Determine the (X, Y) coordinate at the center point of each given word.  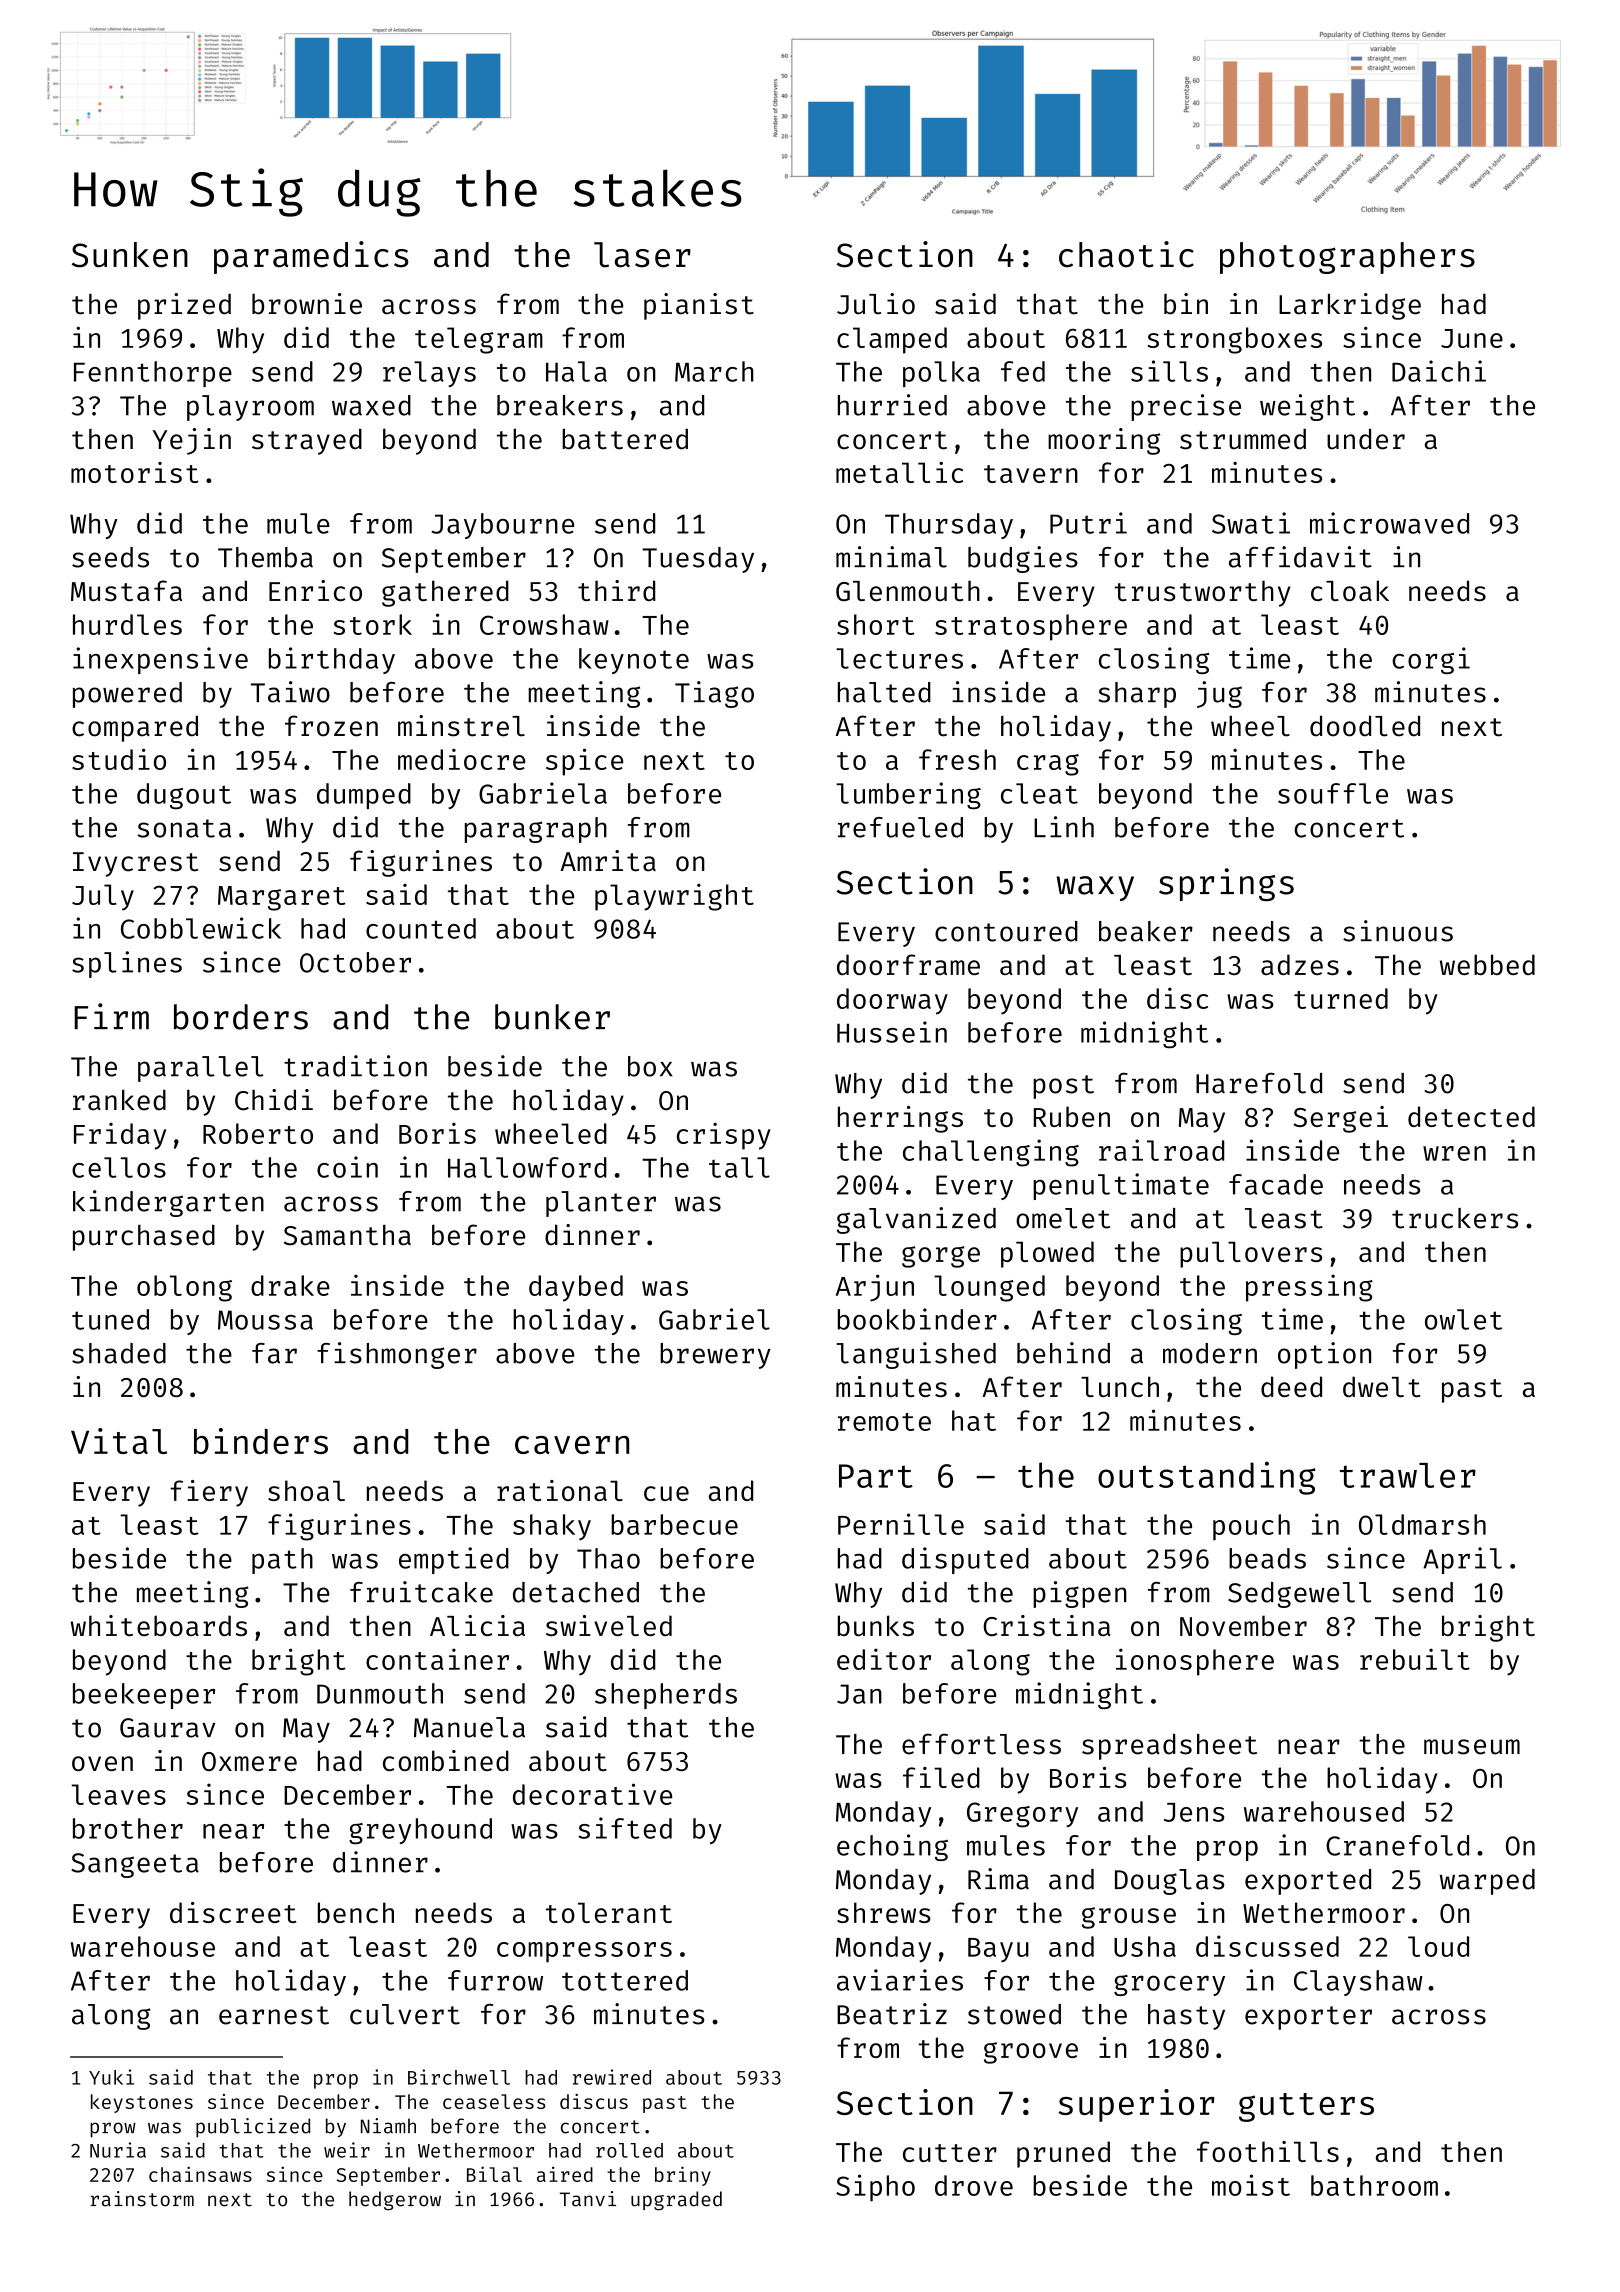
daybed (576, 1288)
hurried (892, 405)
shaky (552, 1527)
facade (1276, 1184)
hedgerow (395, 2201)
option (1324, 1355)
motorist (134, 472)
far (274, 1353)
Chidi (274, 1100)
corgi (1431, 660)
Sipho (875, 2188)
